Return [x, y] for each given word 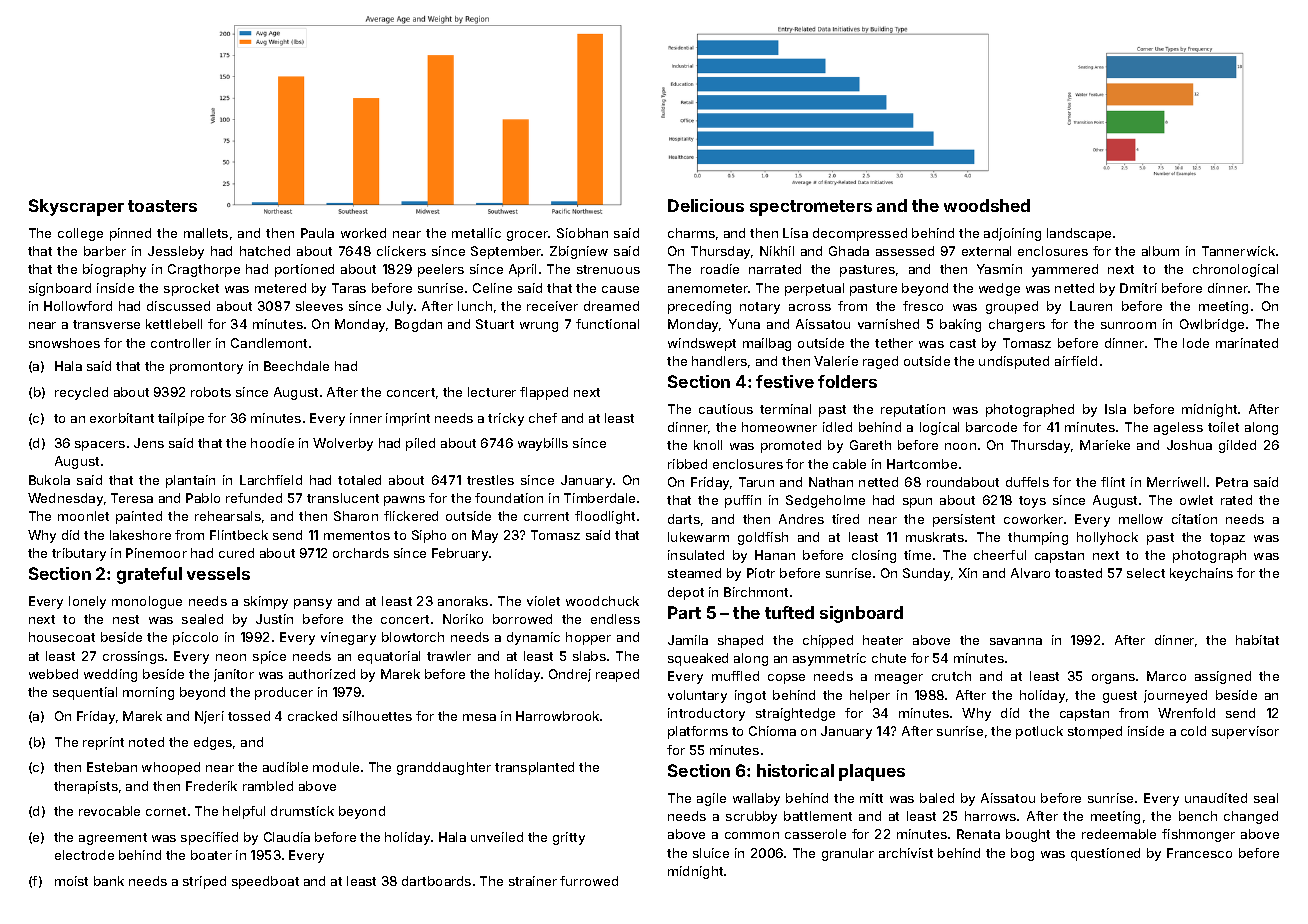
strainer [533, 881]
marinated [1247, 343]
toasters [162, 206]
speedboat [265, 882]
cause [620, 289]
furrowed [589, 881]
